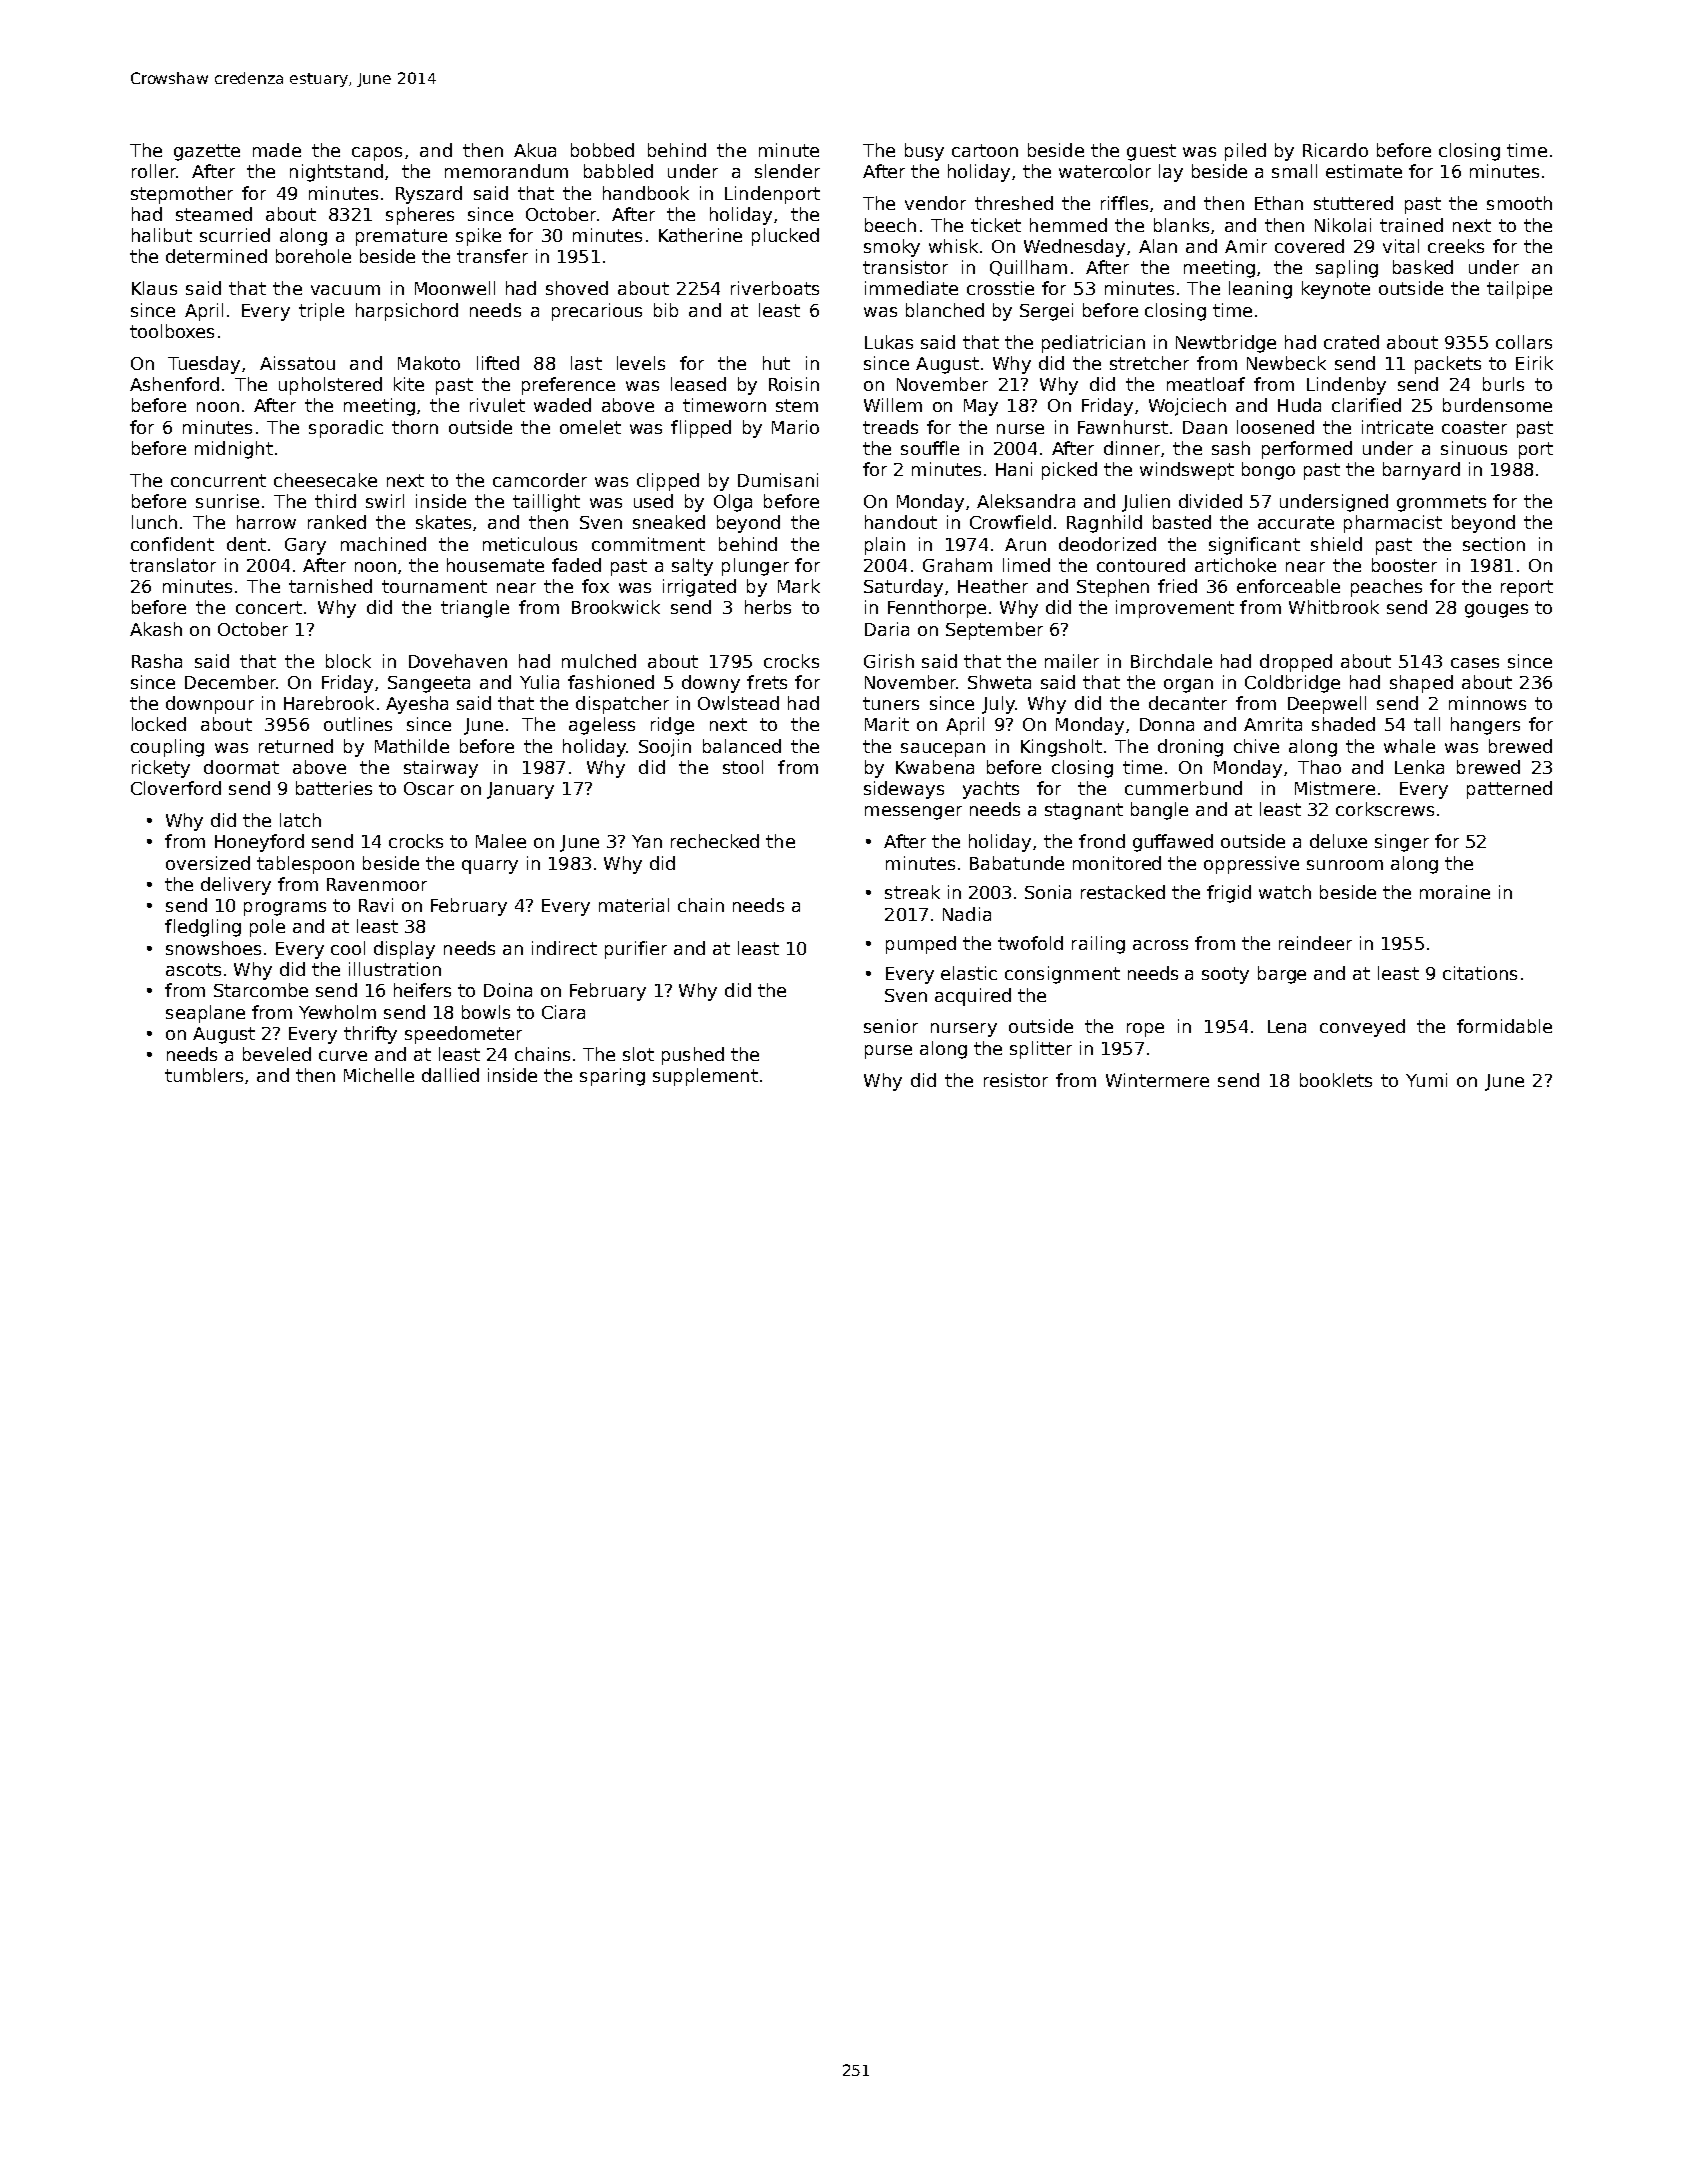 The width and height of the screenshot is (1683, 2178). I want to click on Doina, so click(508, 990).
